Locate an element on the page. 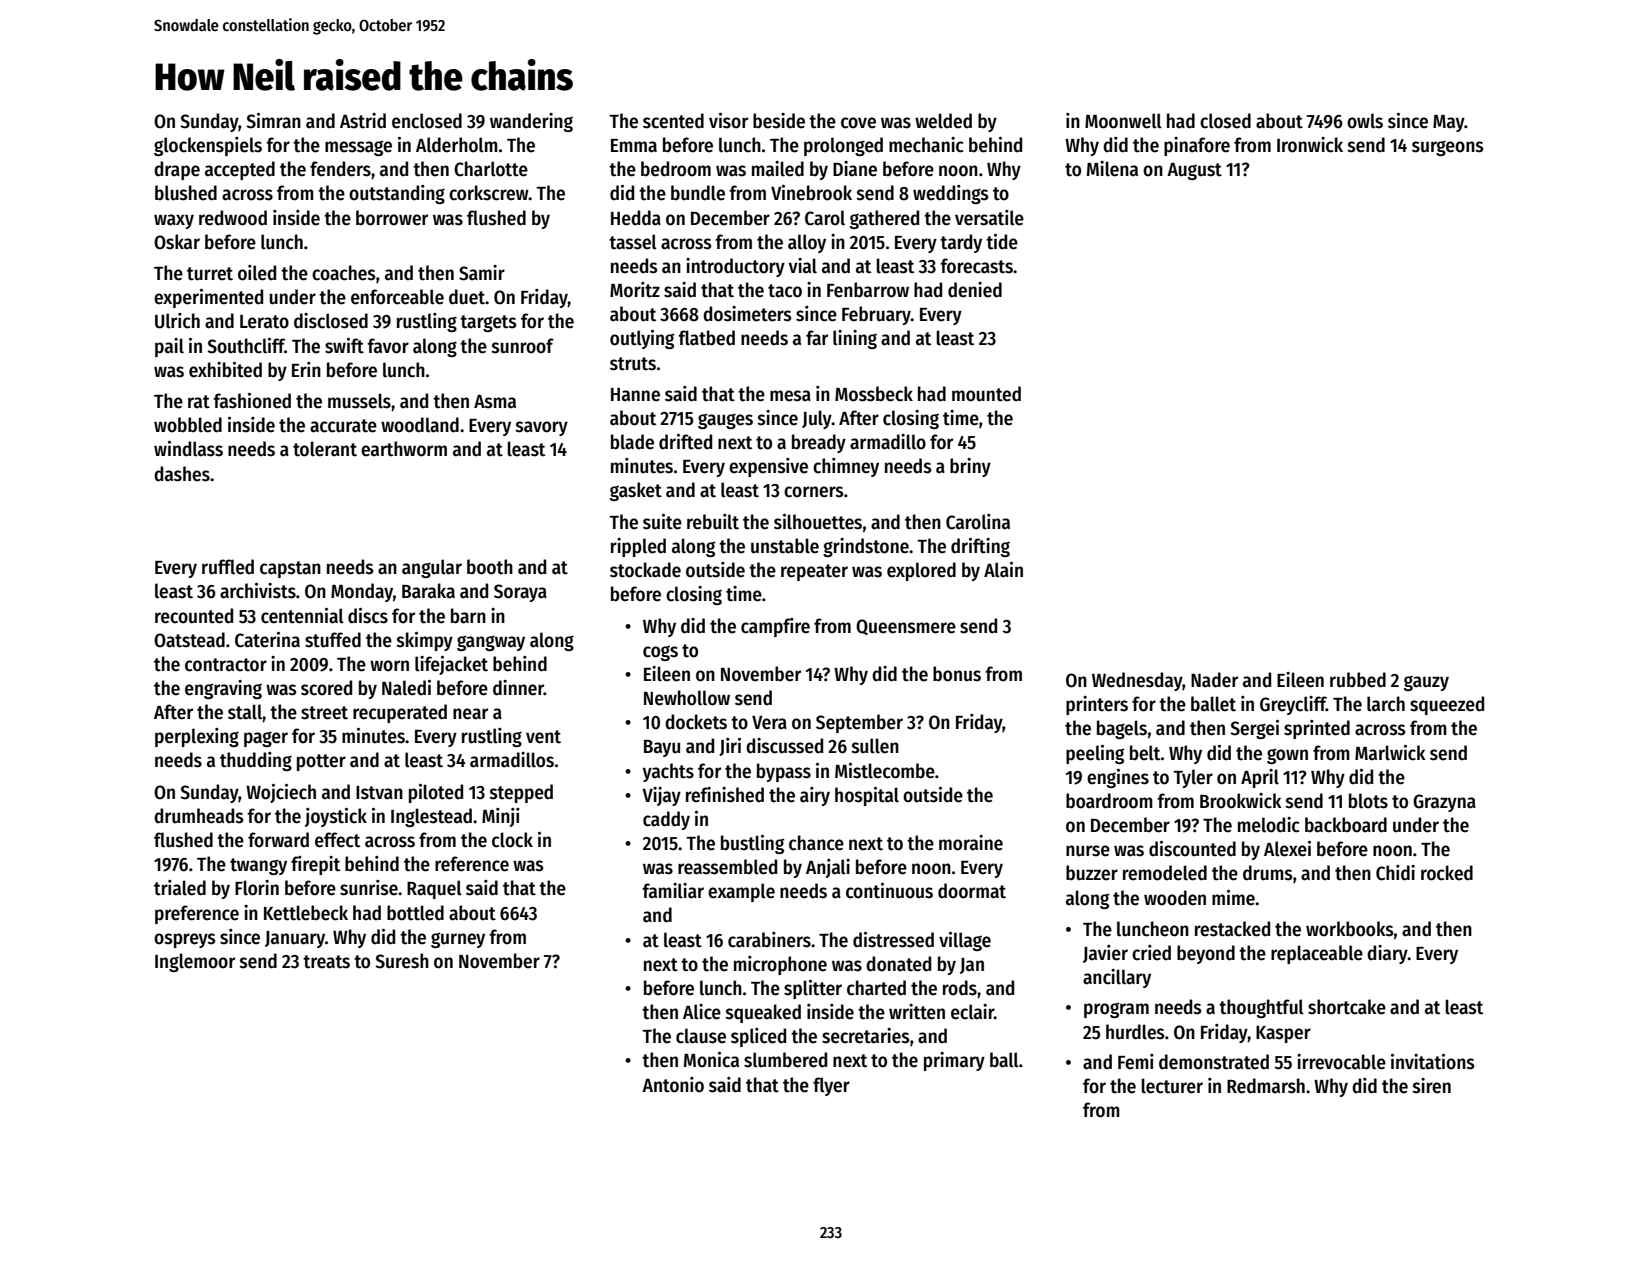 This page has width=1640, height=1268. scented is located at coordinates (673, 121).
